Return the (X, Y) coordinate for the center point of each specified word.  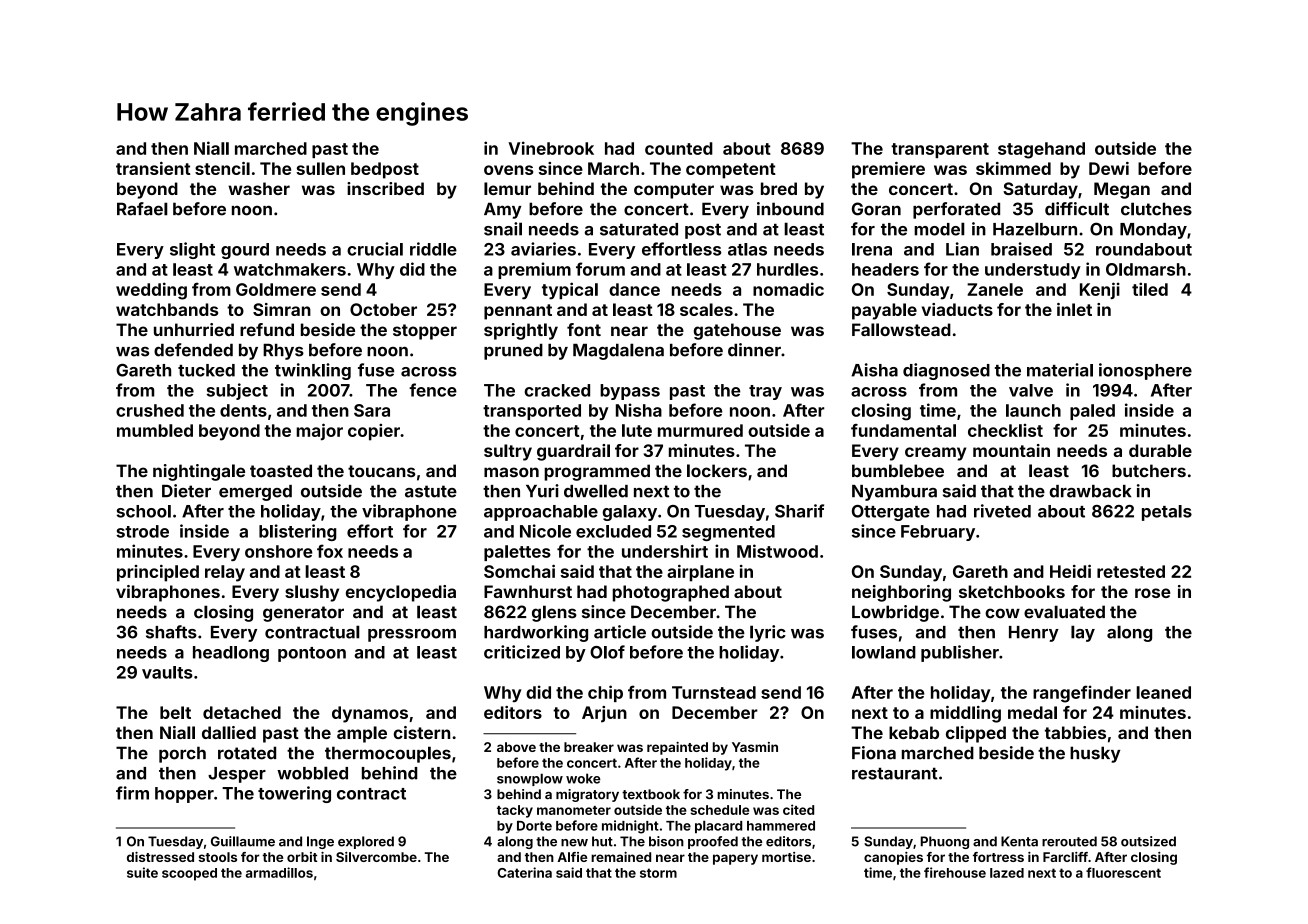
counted (679, 148)
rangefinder (1082, 694)
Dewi (1109, 168)
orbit (302, 857)
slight (192, 250)
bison (666, 841)
